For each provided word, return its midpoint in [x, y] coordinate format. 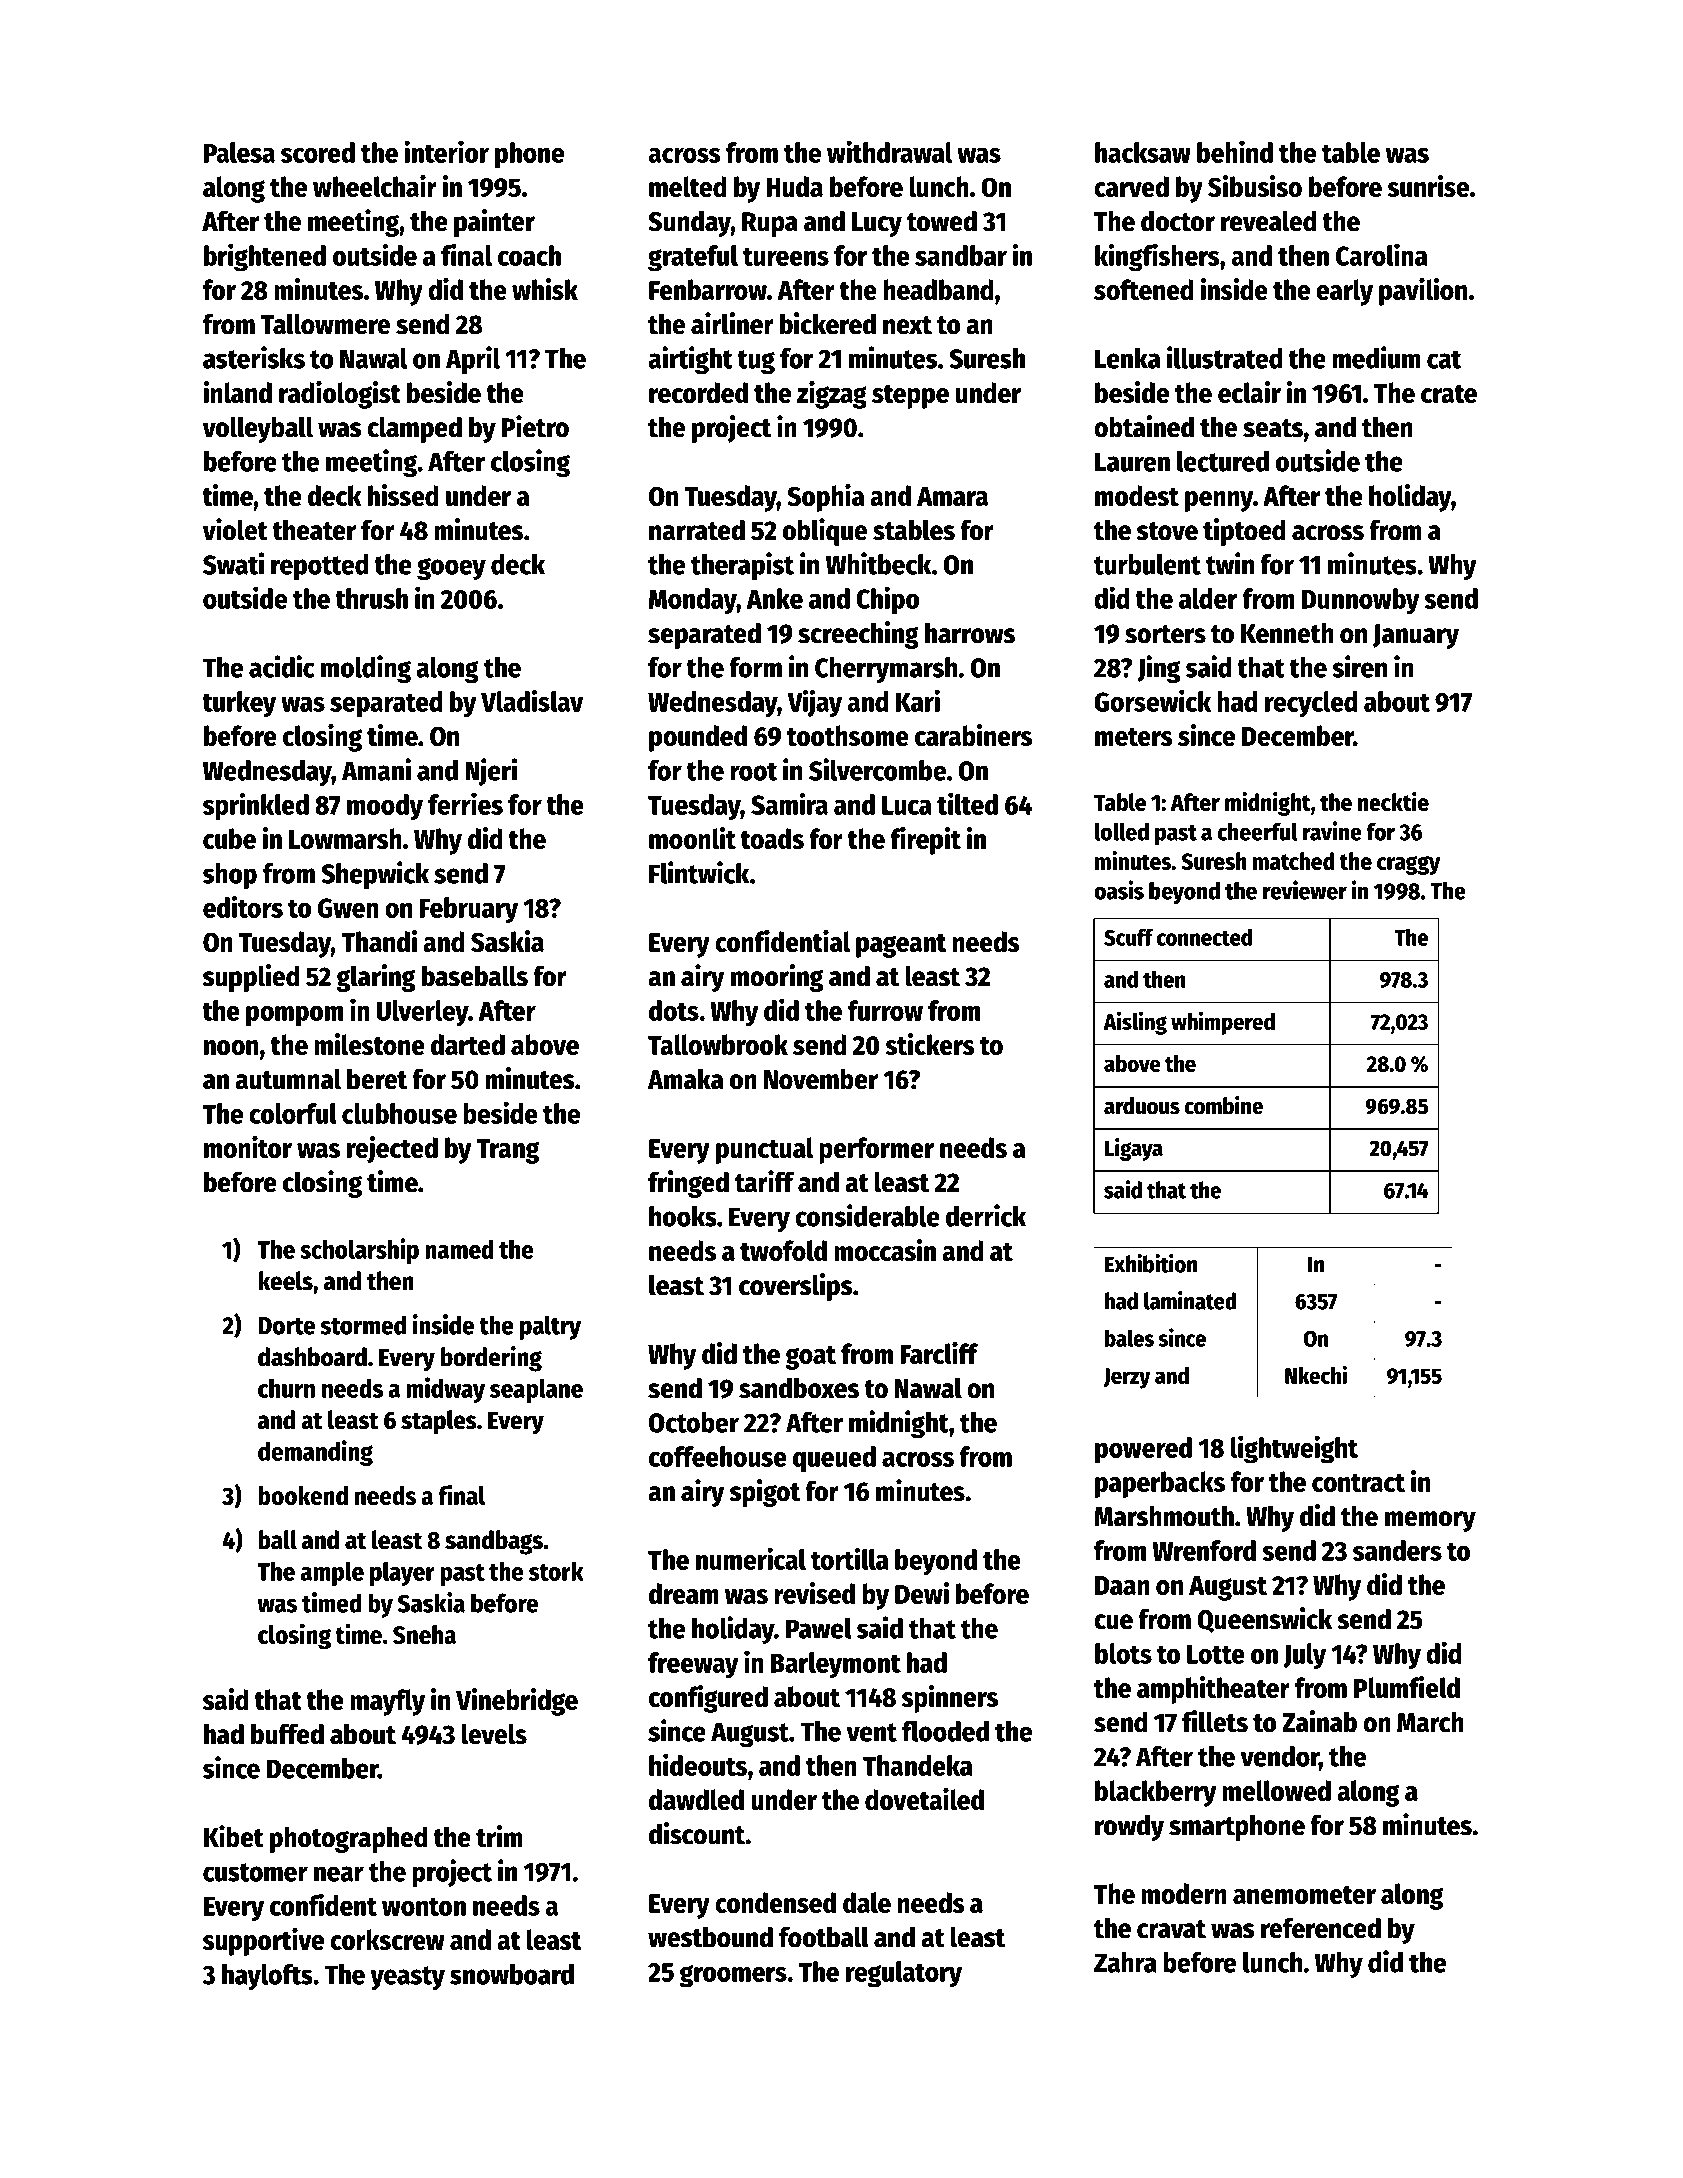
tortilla [849, 1559]
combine [1224, 1105]
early [1344, 292]
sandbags [494, 1542]
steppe [910, 397]
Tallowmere [325, 324]
